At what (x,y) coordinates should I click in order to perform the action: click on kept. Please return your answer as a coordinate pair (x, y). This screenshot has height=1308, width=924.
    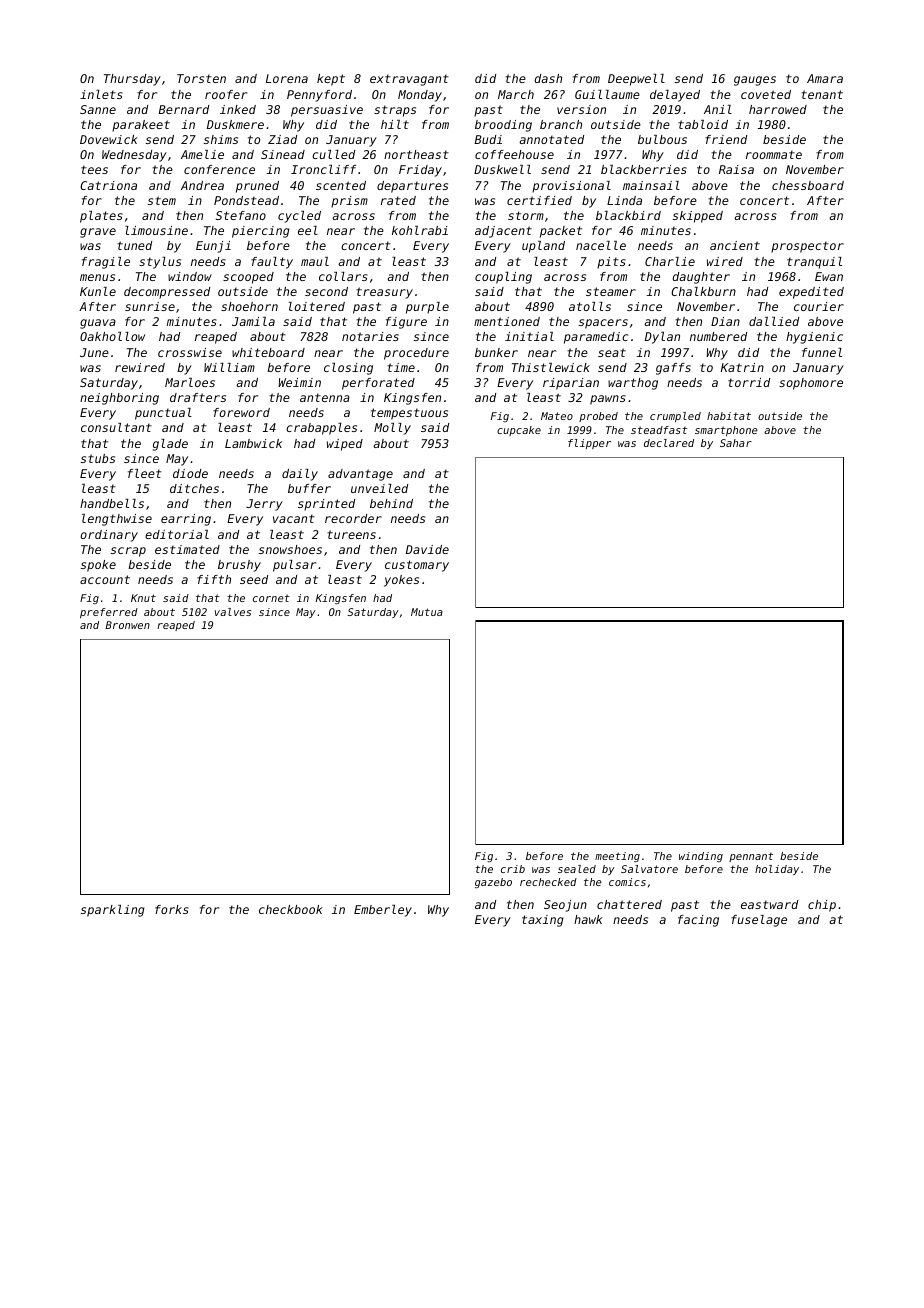
    Looking at the image, I should click on (331, 80).
